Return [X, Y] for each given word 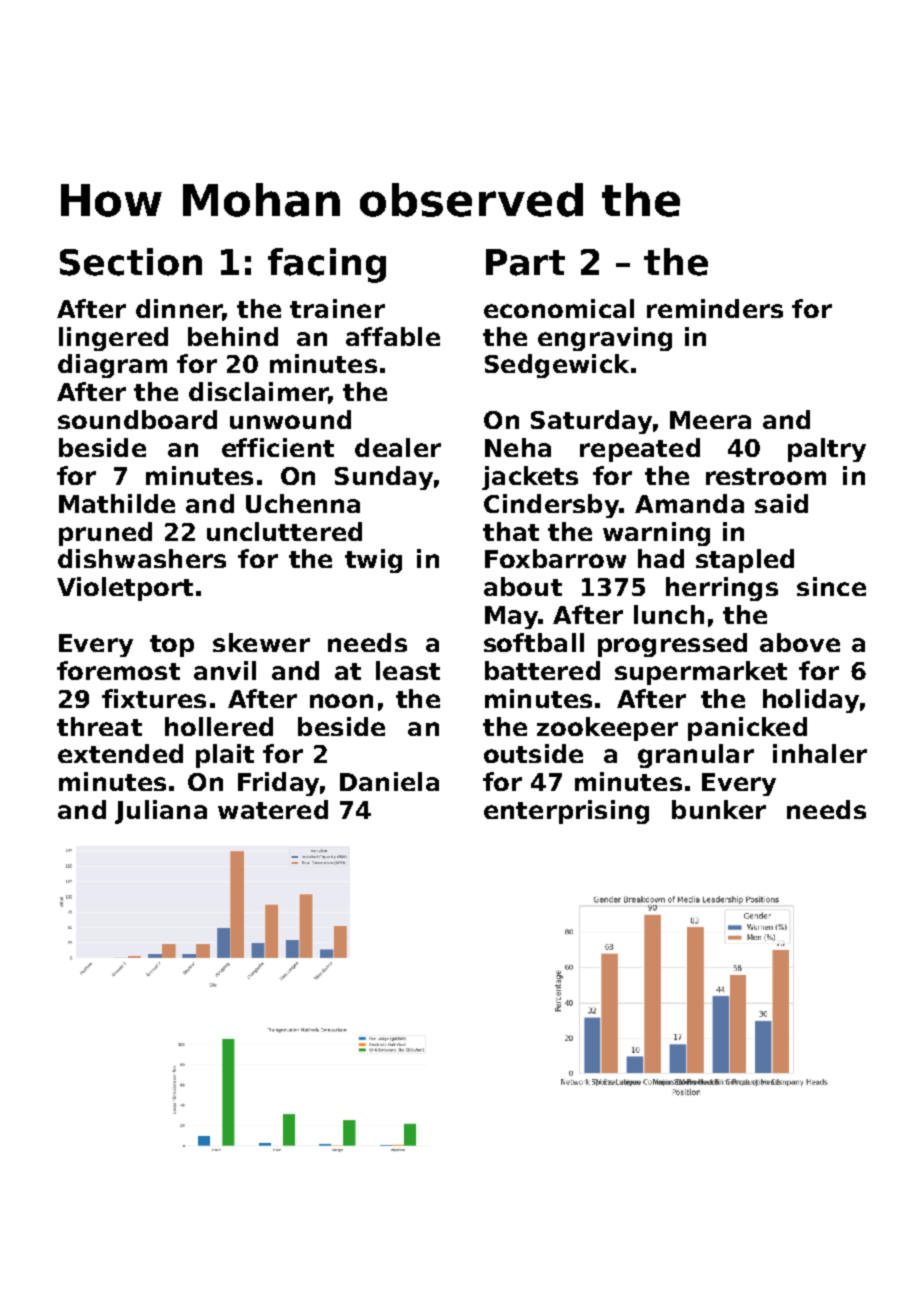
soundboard [137, 419]
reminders [715, 308]
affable [393, 336]
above [800, 642]
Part [525, 262]
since [831, 586]
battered [542, 670]
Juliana [161, 812]
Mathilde [117, 503]
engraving [605, 339]
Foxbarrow [555, 558]
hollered [219, 726]
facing [327, 265]
